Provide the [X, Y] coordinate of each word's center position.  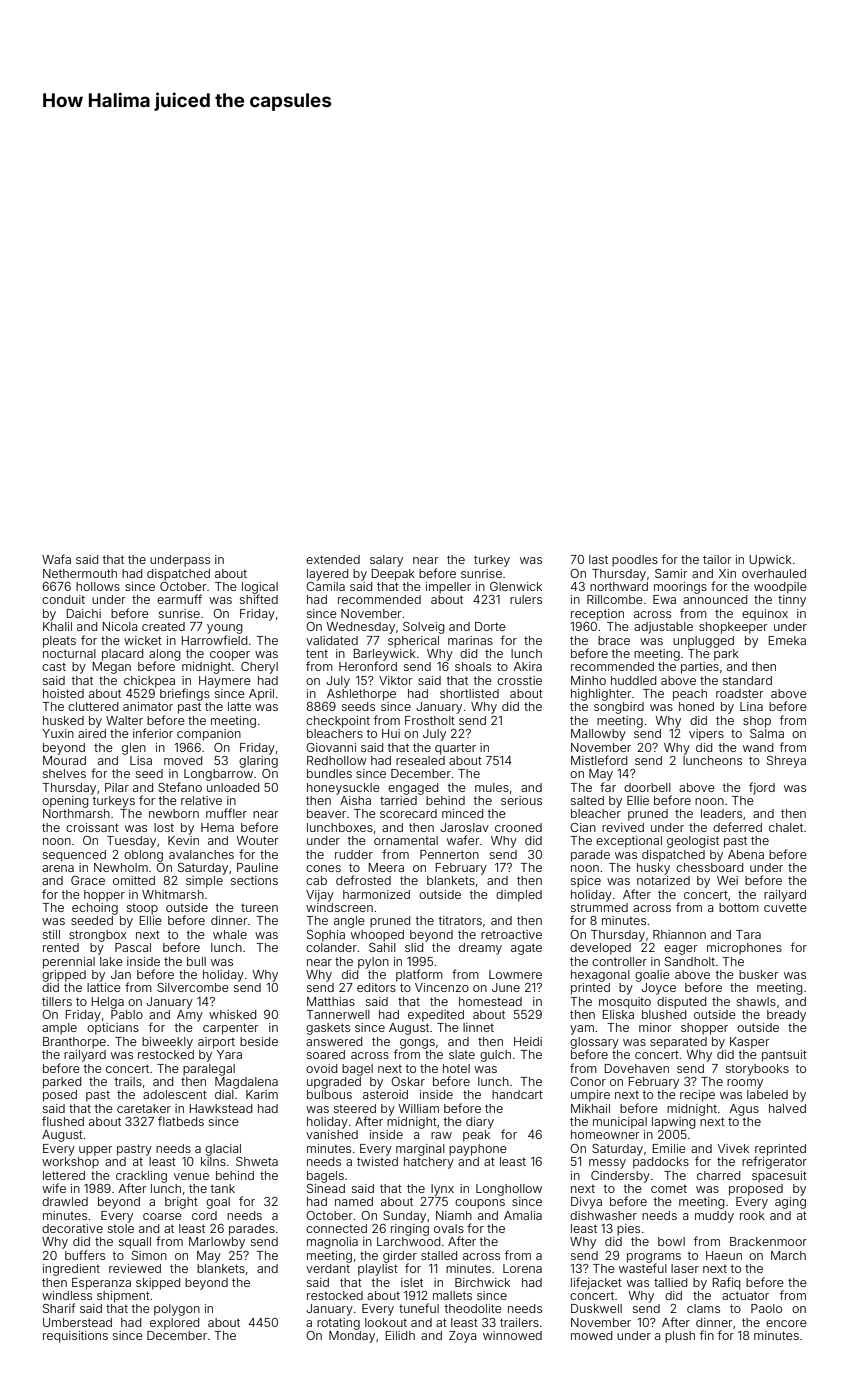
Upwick [770, 561]
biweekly [167, 1043]
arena [58, 868]
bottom [739, 907]
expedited [436, 1016]
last [598, 559]
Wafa [56, 559]
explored [174, 1324]
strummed [599, 907]
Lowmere [515, 974]
